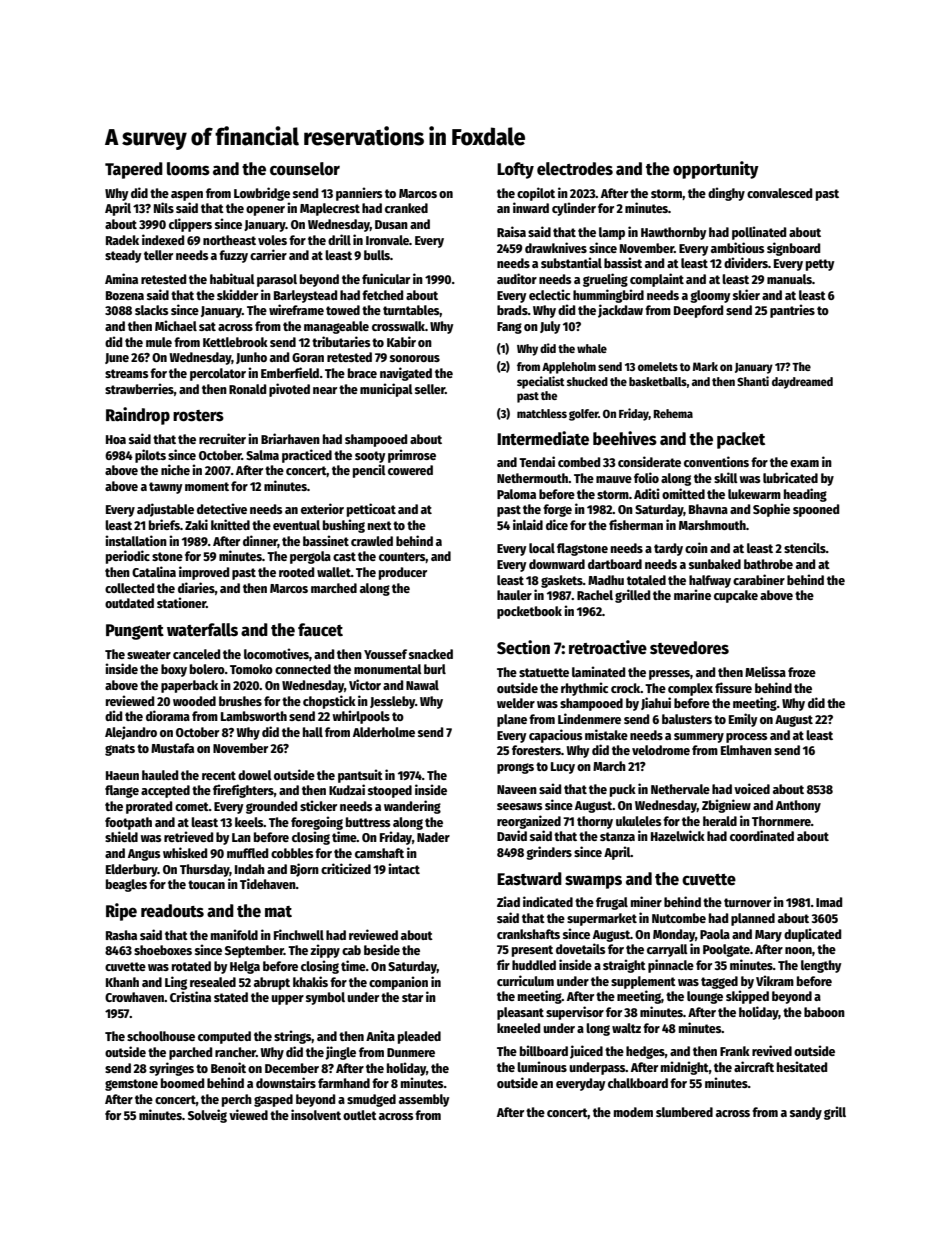  I want to click on shoeboxes, so click(163, 950).
